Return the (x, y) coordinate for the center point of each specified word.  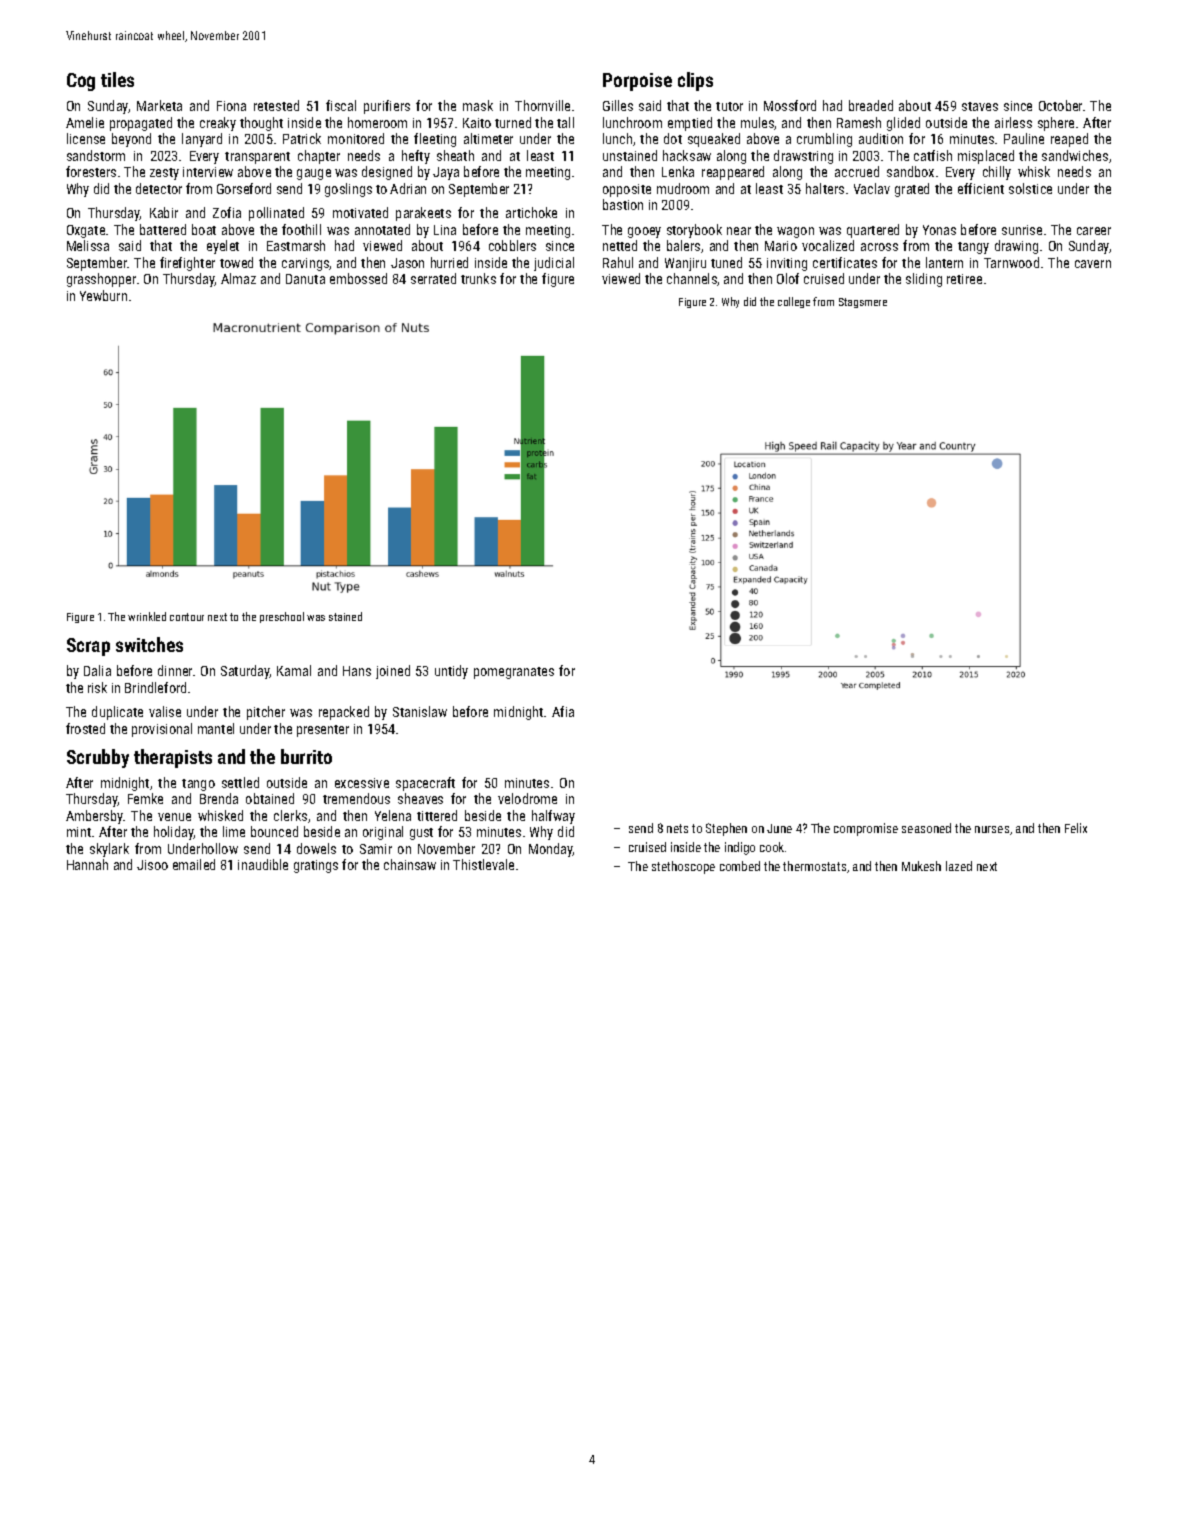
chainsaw (410, 864)
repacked (344, 713)
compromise (866, 829)
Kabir (164, 212)
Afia (563, 711)
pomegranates (514, 673)
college (794, 302)
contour (187, 617)
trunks (478, 278)
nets (677, 828)
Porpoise (637, 82)
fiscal (341, 105)
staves (980, 106)
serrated (433, 278)
